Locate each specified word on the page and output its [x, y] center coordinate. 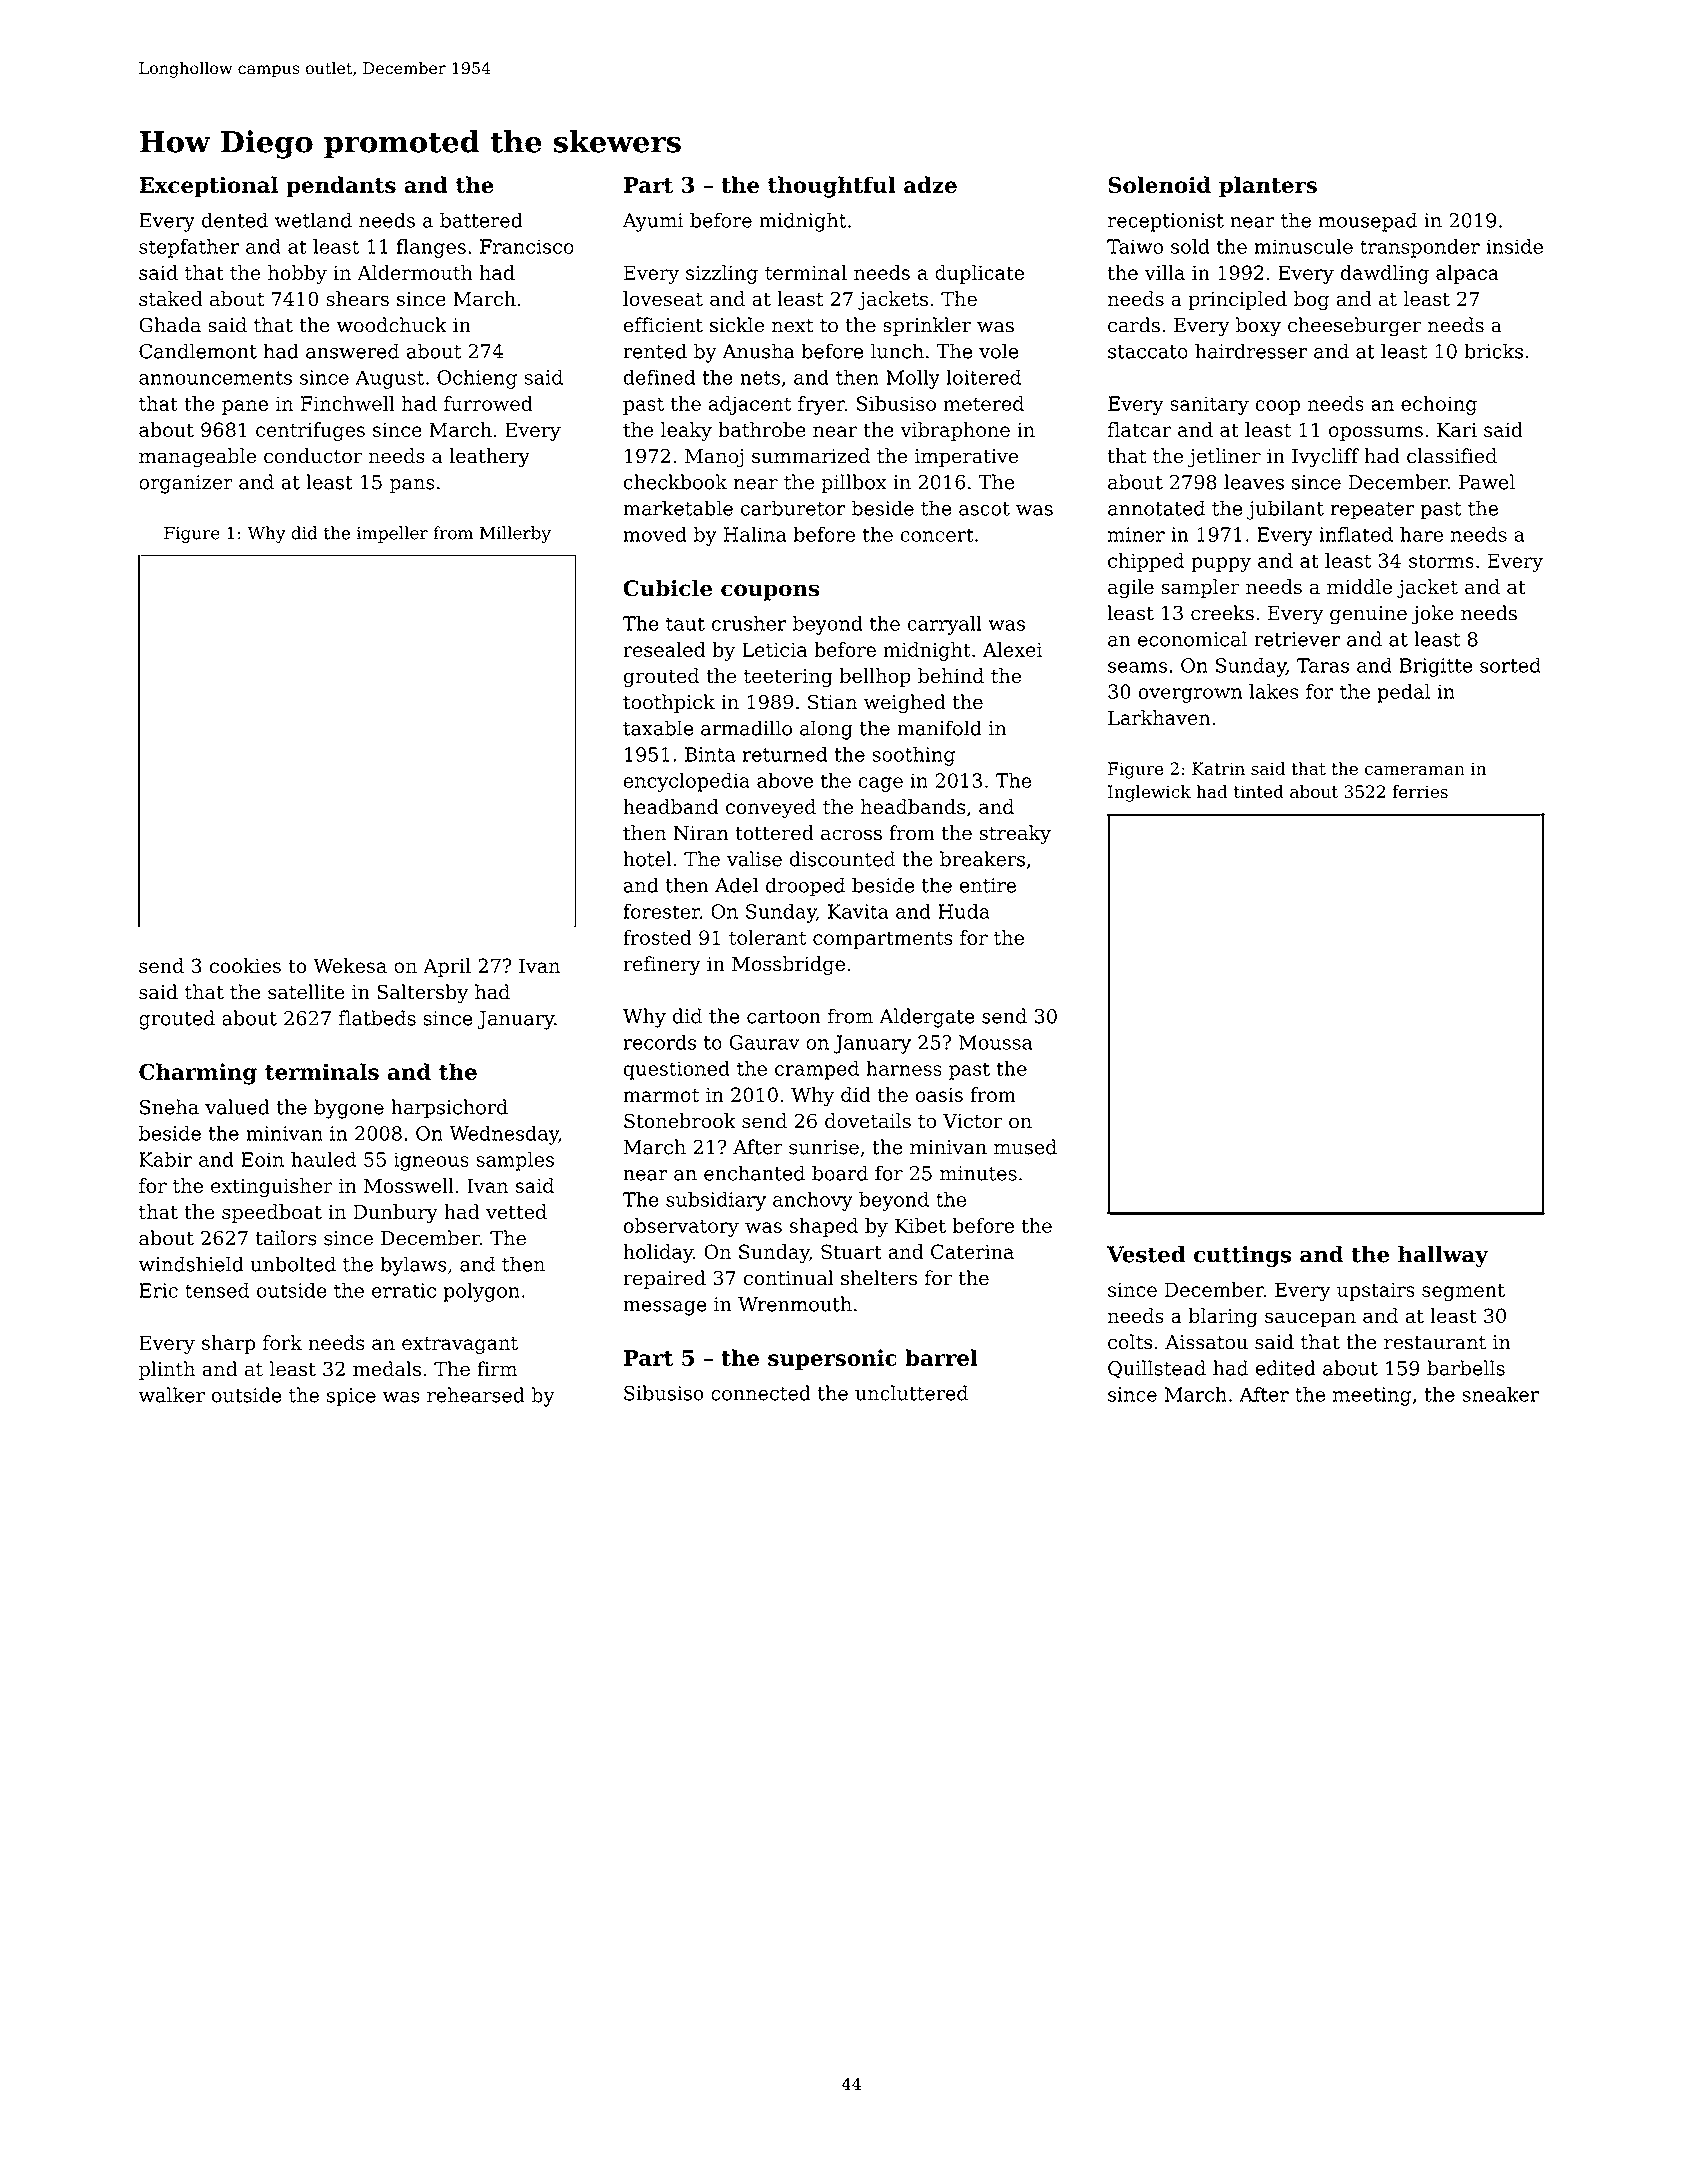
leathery [490, 458]
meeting [1372, 1396]
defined [659, 377]
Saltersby [422, 994]
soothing [913, 756]
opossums [1376, 433]
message [665, 1308]
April [447, 967]
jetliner [1224, 458]
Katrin [1218, 768]
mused [1025, 1147]
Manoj [714, 458]
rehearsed [476, 1395]
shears [357, 299]
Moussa [996, 1042]
